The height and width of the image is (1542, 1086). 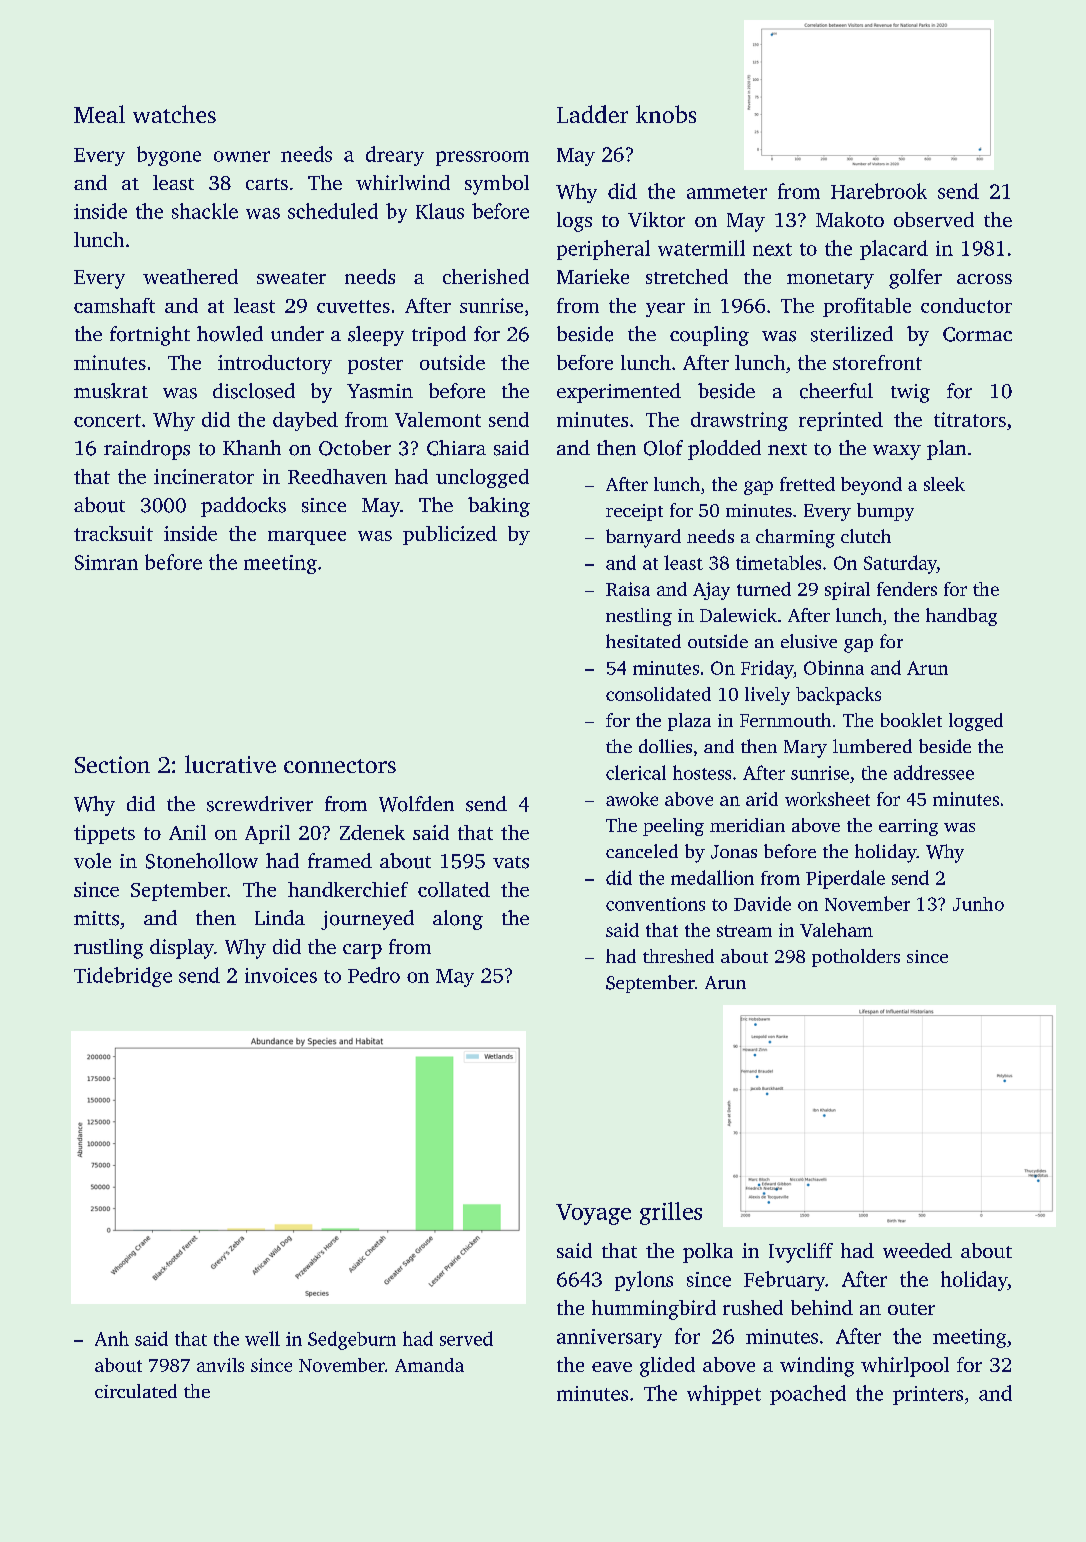 I want to click on watches, so click(x=174, y=114).
